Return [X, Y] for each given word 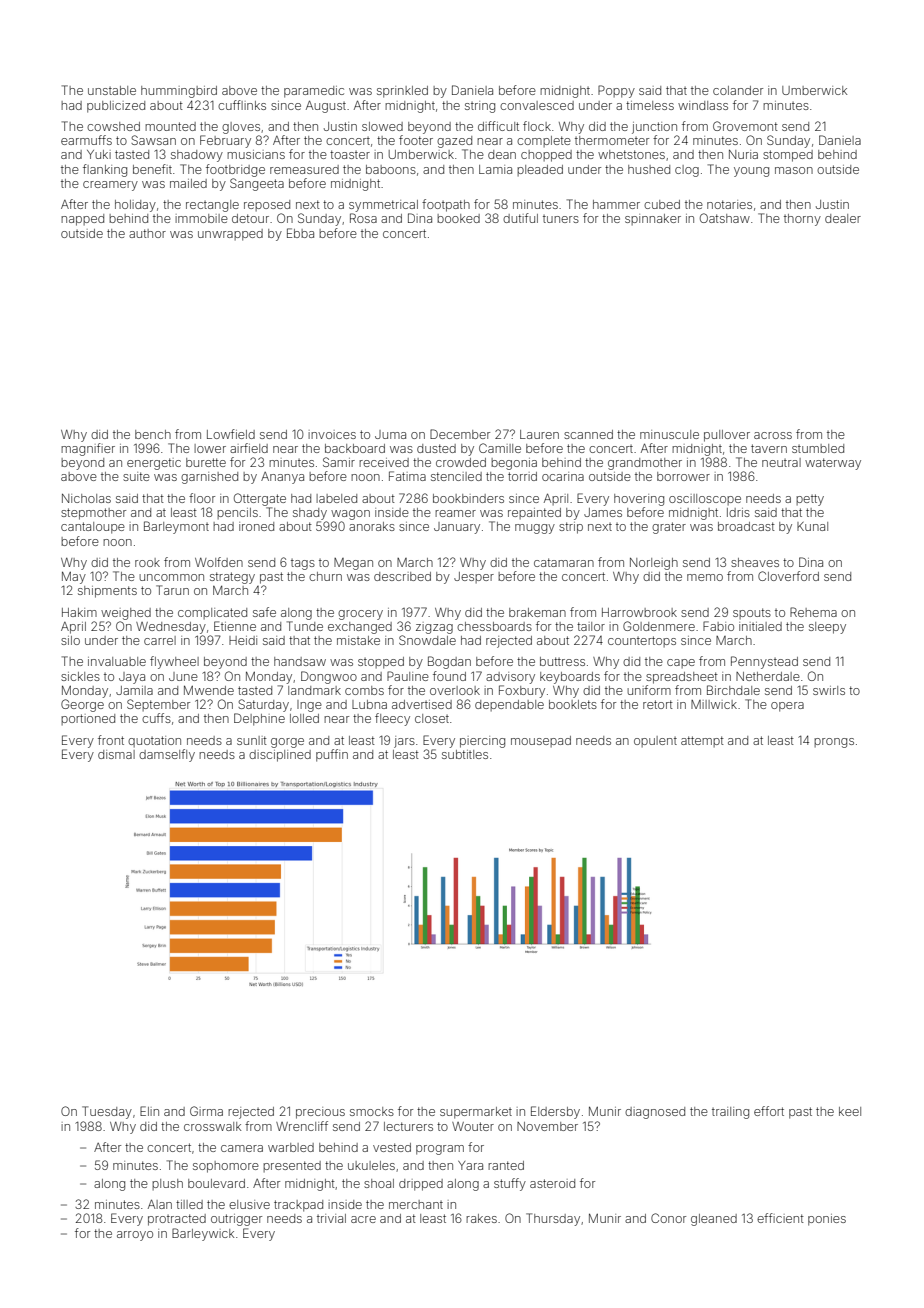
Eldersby [555, 1112]
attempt [702, 741]
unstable [112, 90]
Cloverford [788, 576]
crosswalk [212, 1126]
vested [392, 1147]
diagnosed [655, 1113]
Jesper [474, 577]
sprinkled [402, 92]
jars [404, 742]
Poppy [616, 91]
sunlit [252, 740]
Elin [149, 1111]
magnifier [88, 449]
